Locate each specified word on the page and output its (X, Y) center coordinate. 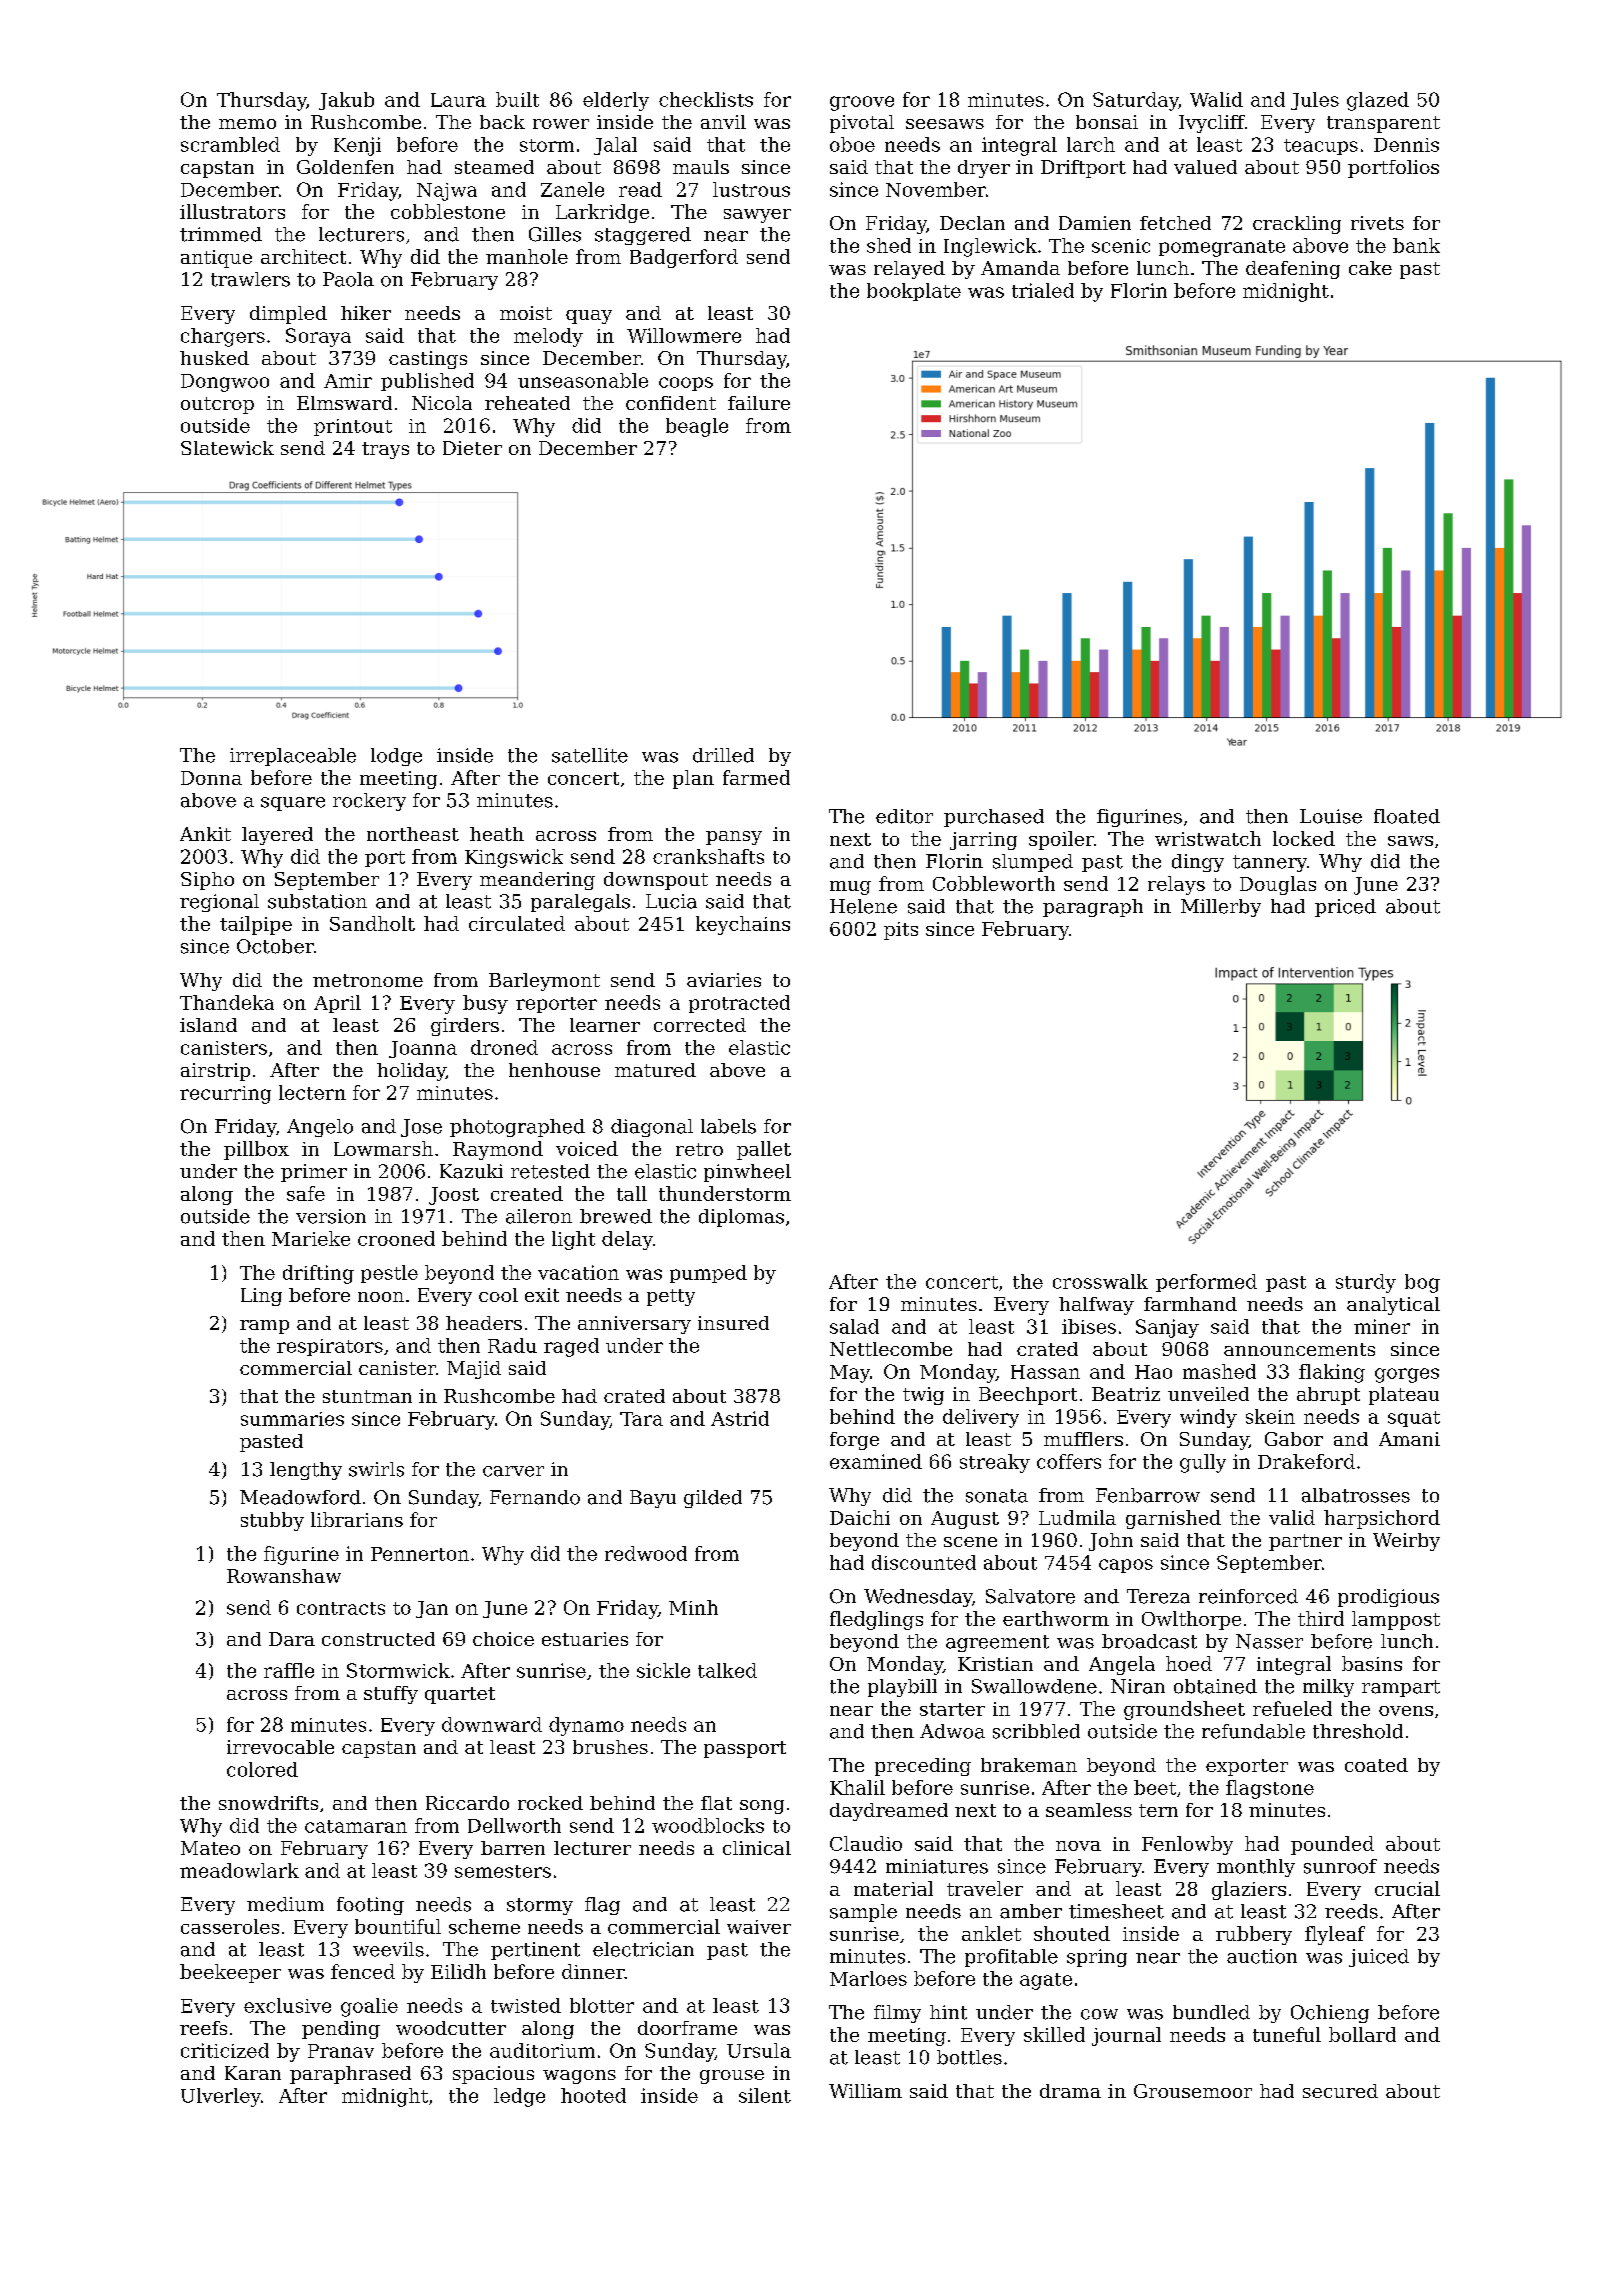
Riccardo (467, 1803)
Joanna (423, 1049)
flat (716, 1803)
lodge (396, 757)
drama (1070, 2091)
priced (1345, 908)
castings (428, 360)
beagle (697, 427)
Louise (1331, 816)
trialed (1043, 290)
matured (655, 1070)
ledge (519, 2097)
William (865, 2091)
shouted (1072, 1933)
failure (759, 403)
